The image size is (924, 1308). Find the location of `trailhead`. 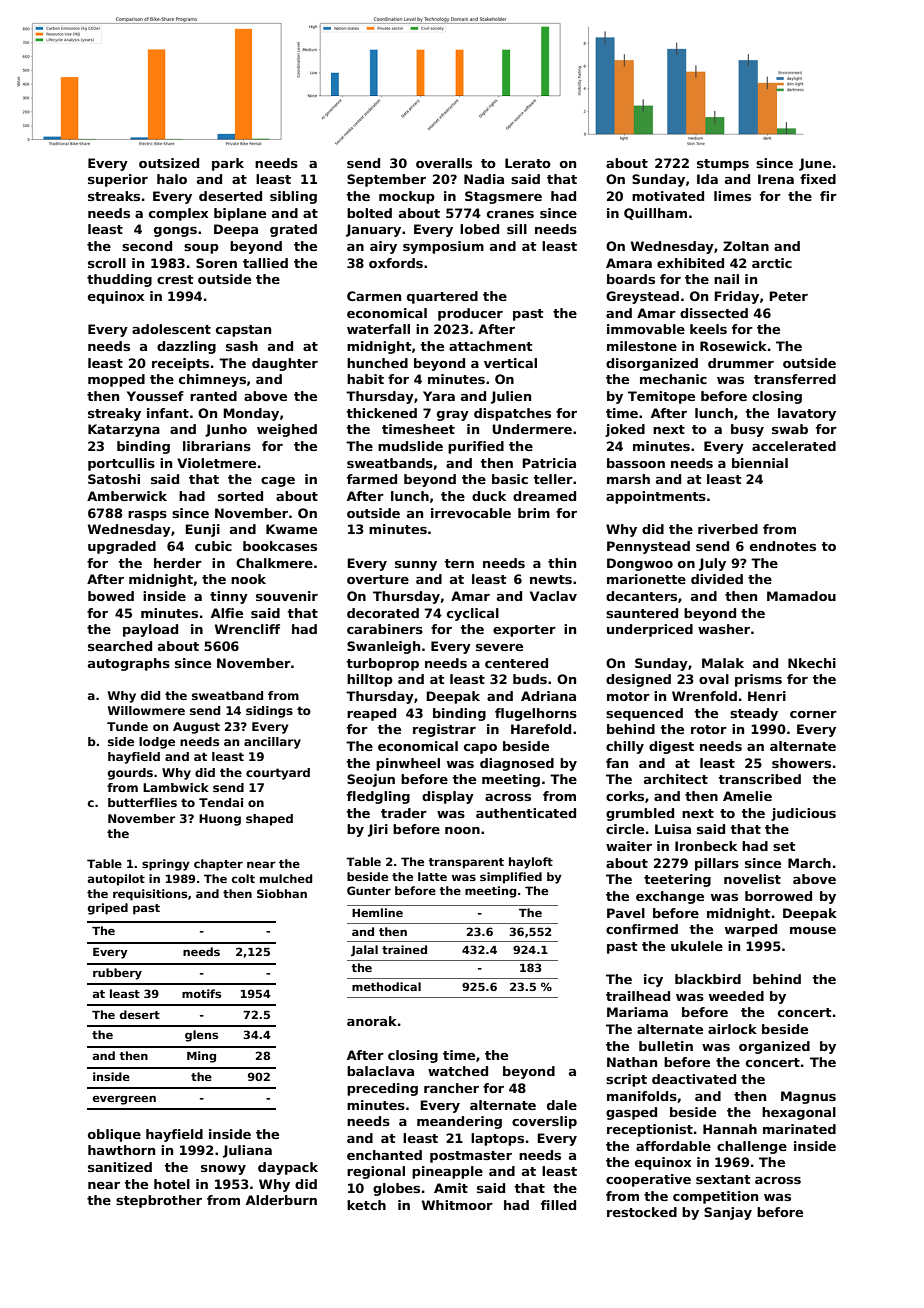

trailhead is located at coordinates (638, 996).
